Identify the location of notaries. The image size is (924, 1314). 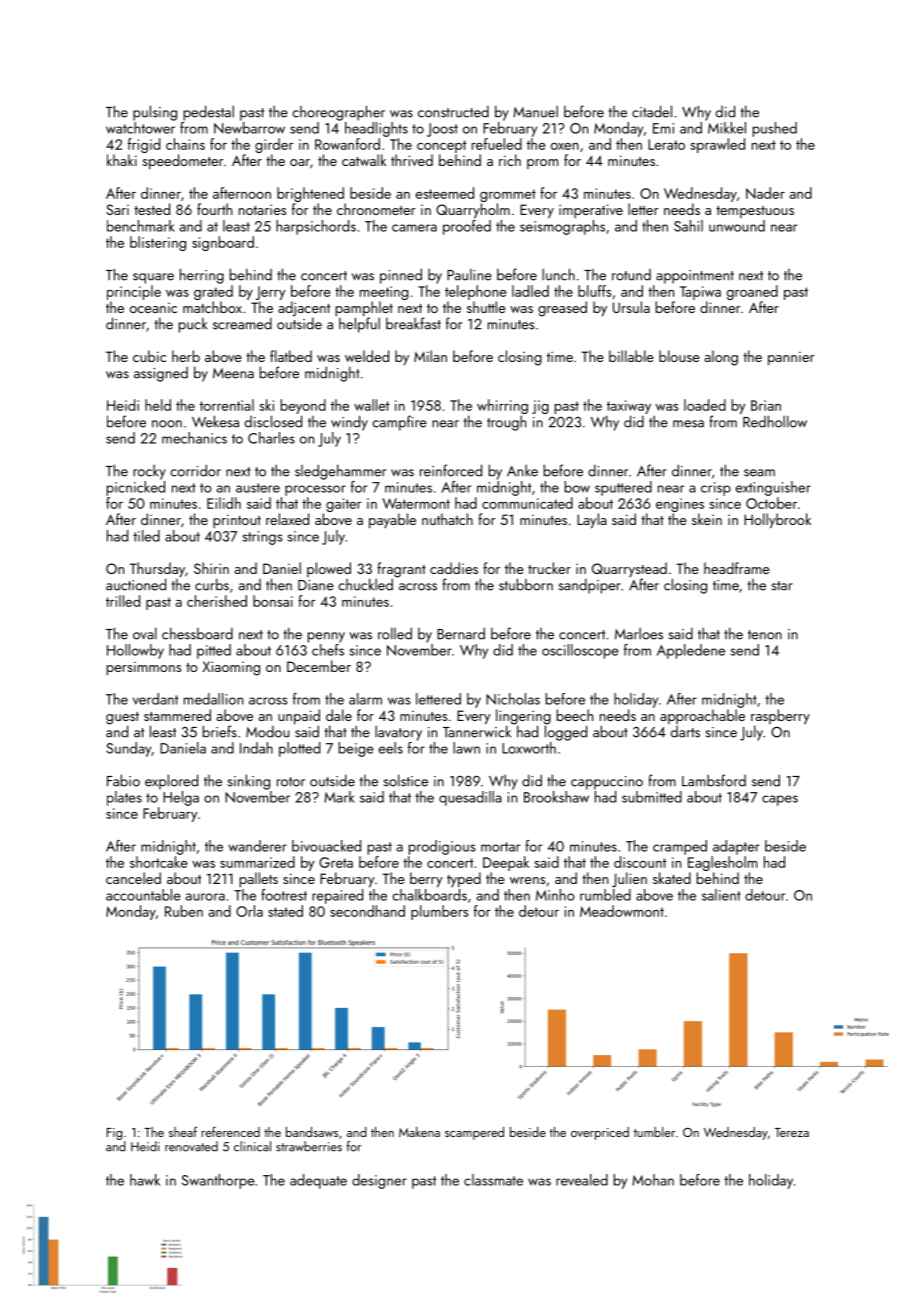
(262, 209).
